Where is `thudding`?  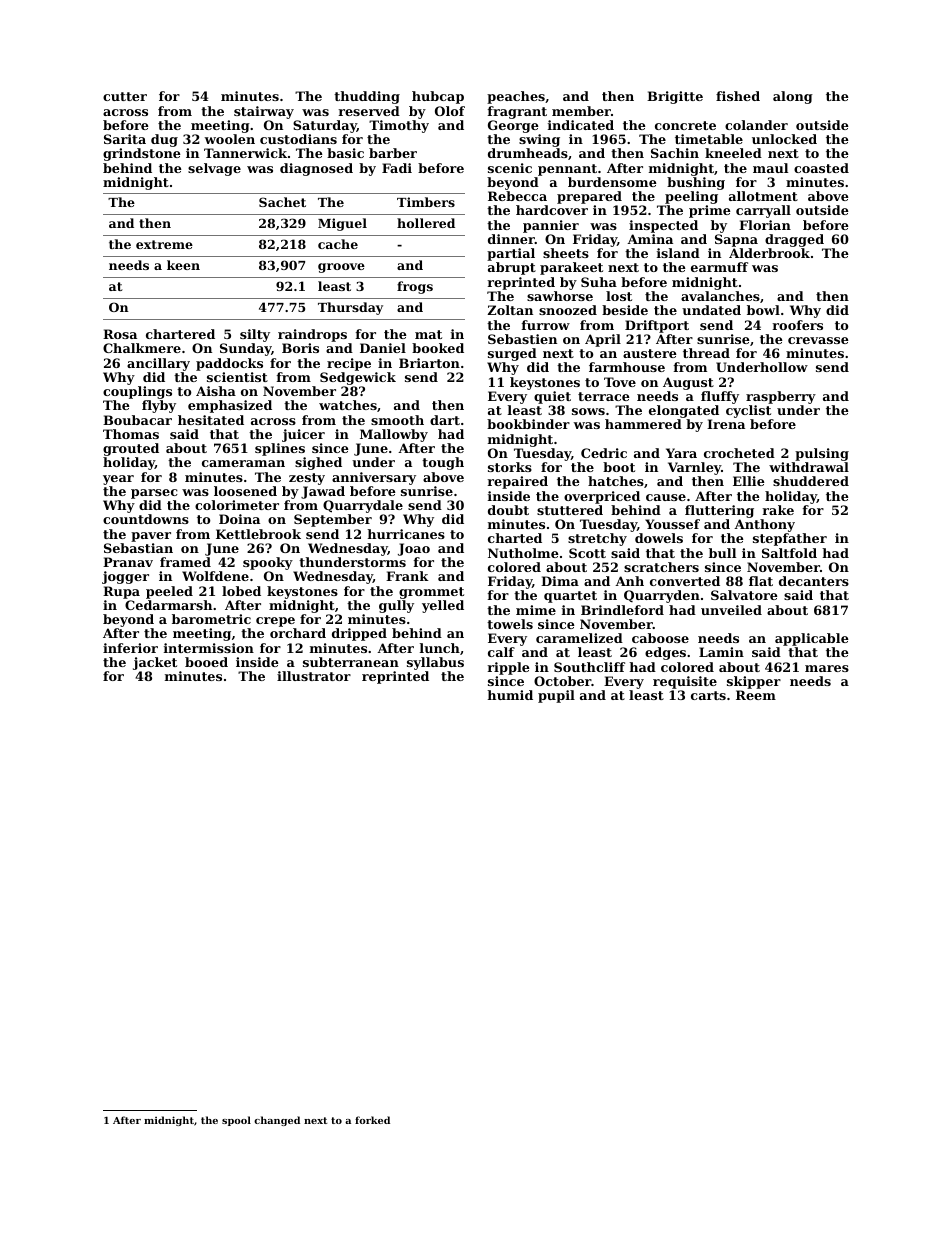
thudding is located at coordinates (367, 97).
